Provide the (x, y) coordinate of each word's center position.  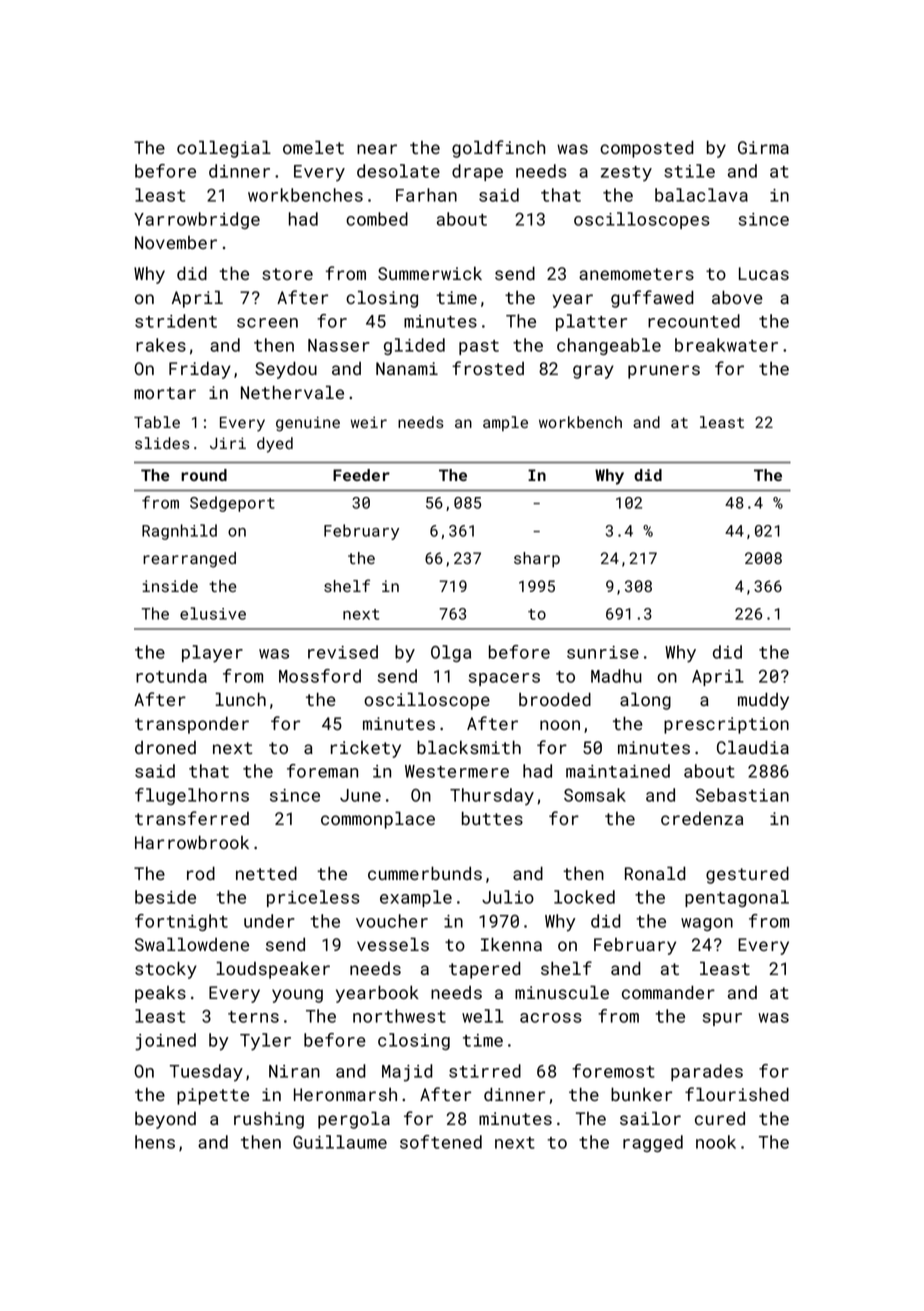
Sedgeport (232, 504)
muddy (763, 701)
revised (343, 652)
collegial (224, 149)
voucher (392, 921)
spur (722, 1019)
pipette (213, 1096)
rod (201, 873)
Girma (763, 147)
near (377, 149)
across (551, 1018)
